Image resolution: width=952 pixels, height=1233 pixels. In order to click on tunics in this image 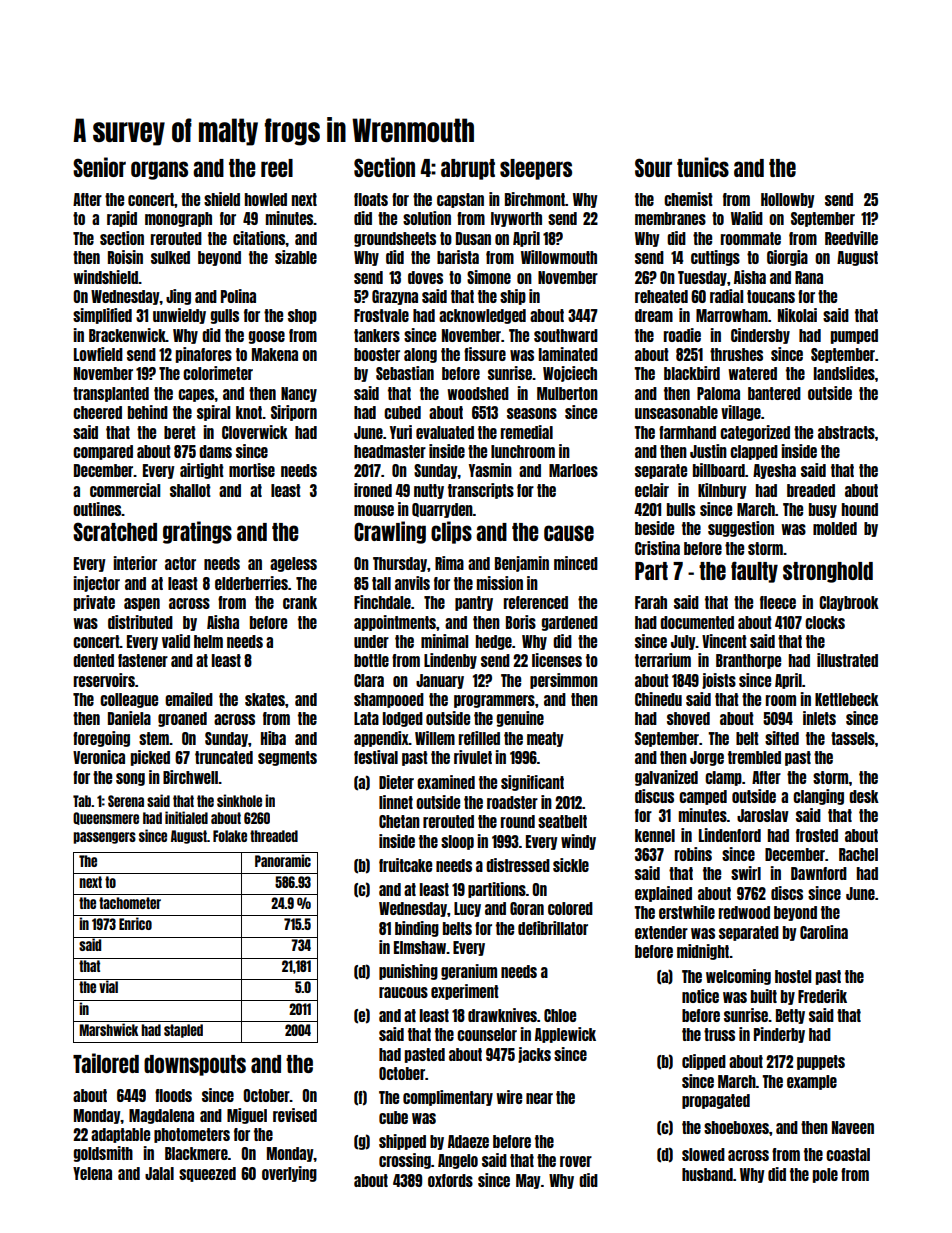, I will do `click(703, 167)`.
